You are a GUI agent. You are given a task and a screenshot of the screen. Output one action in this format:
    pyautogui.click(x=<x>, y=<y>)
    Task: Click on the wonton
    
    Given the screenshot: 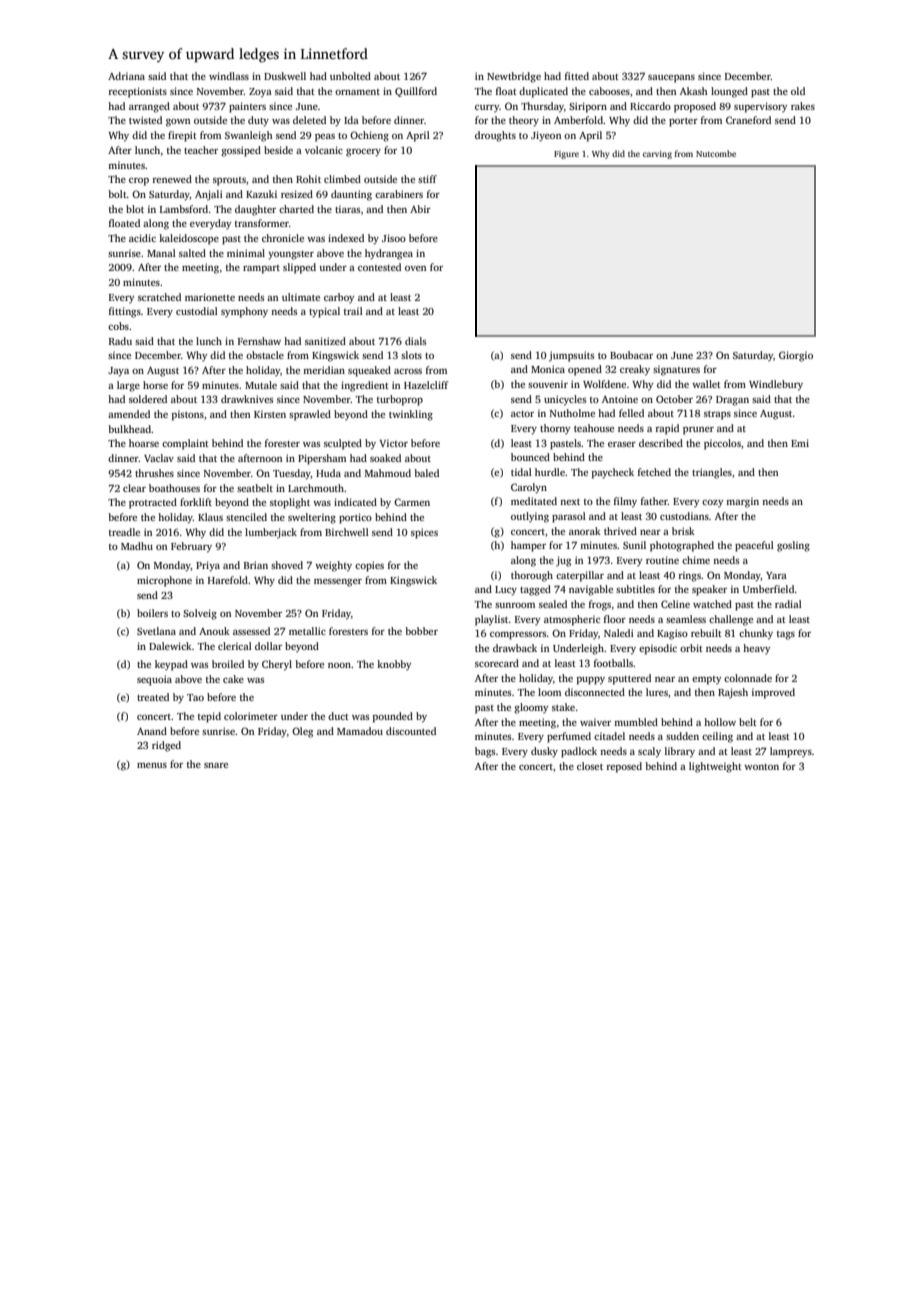 What is the action you would take?
    pyautogui.click(x=761, y=767)
